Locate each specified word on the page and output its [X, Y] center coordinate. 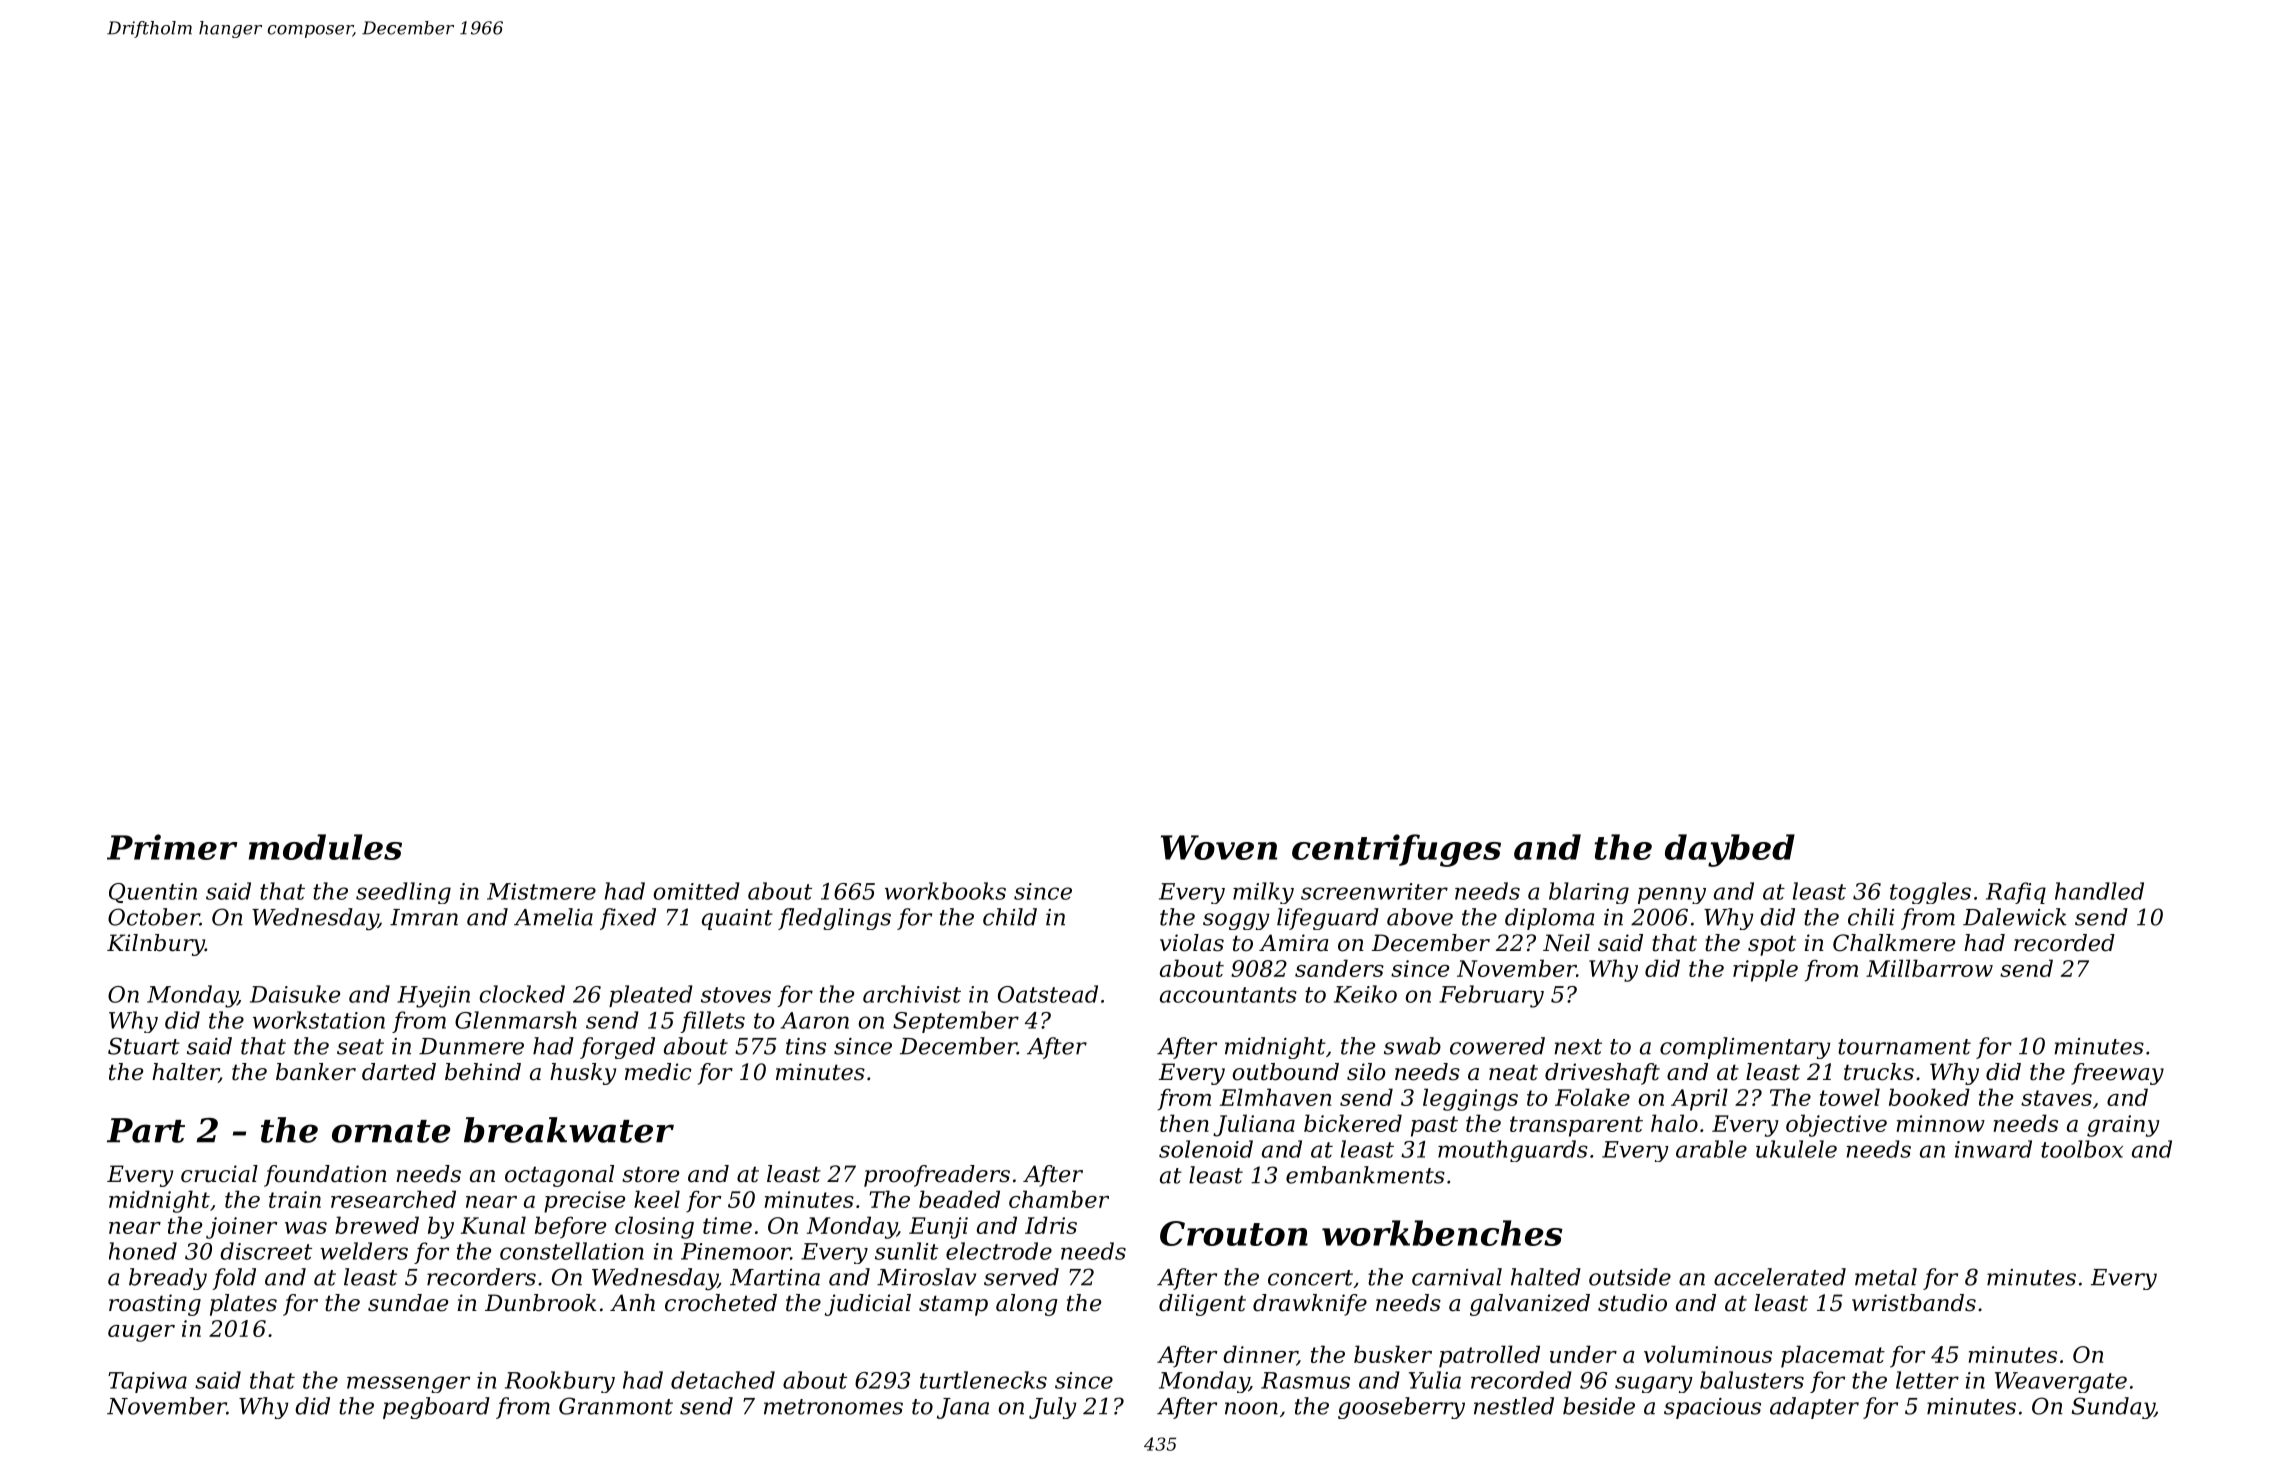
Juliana [1254, 1125]
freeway [2117, 1074]
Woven [1219, 847]
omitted [696, 891]
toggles [1930, 893]
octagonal [559, 1176]
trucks [1879, 1072]
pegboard [436, 1408]
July [1052, 1408]
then [1184, 1123]
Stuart [144, 1046]
